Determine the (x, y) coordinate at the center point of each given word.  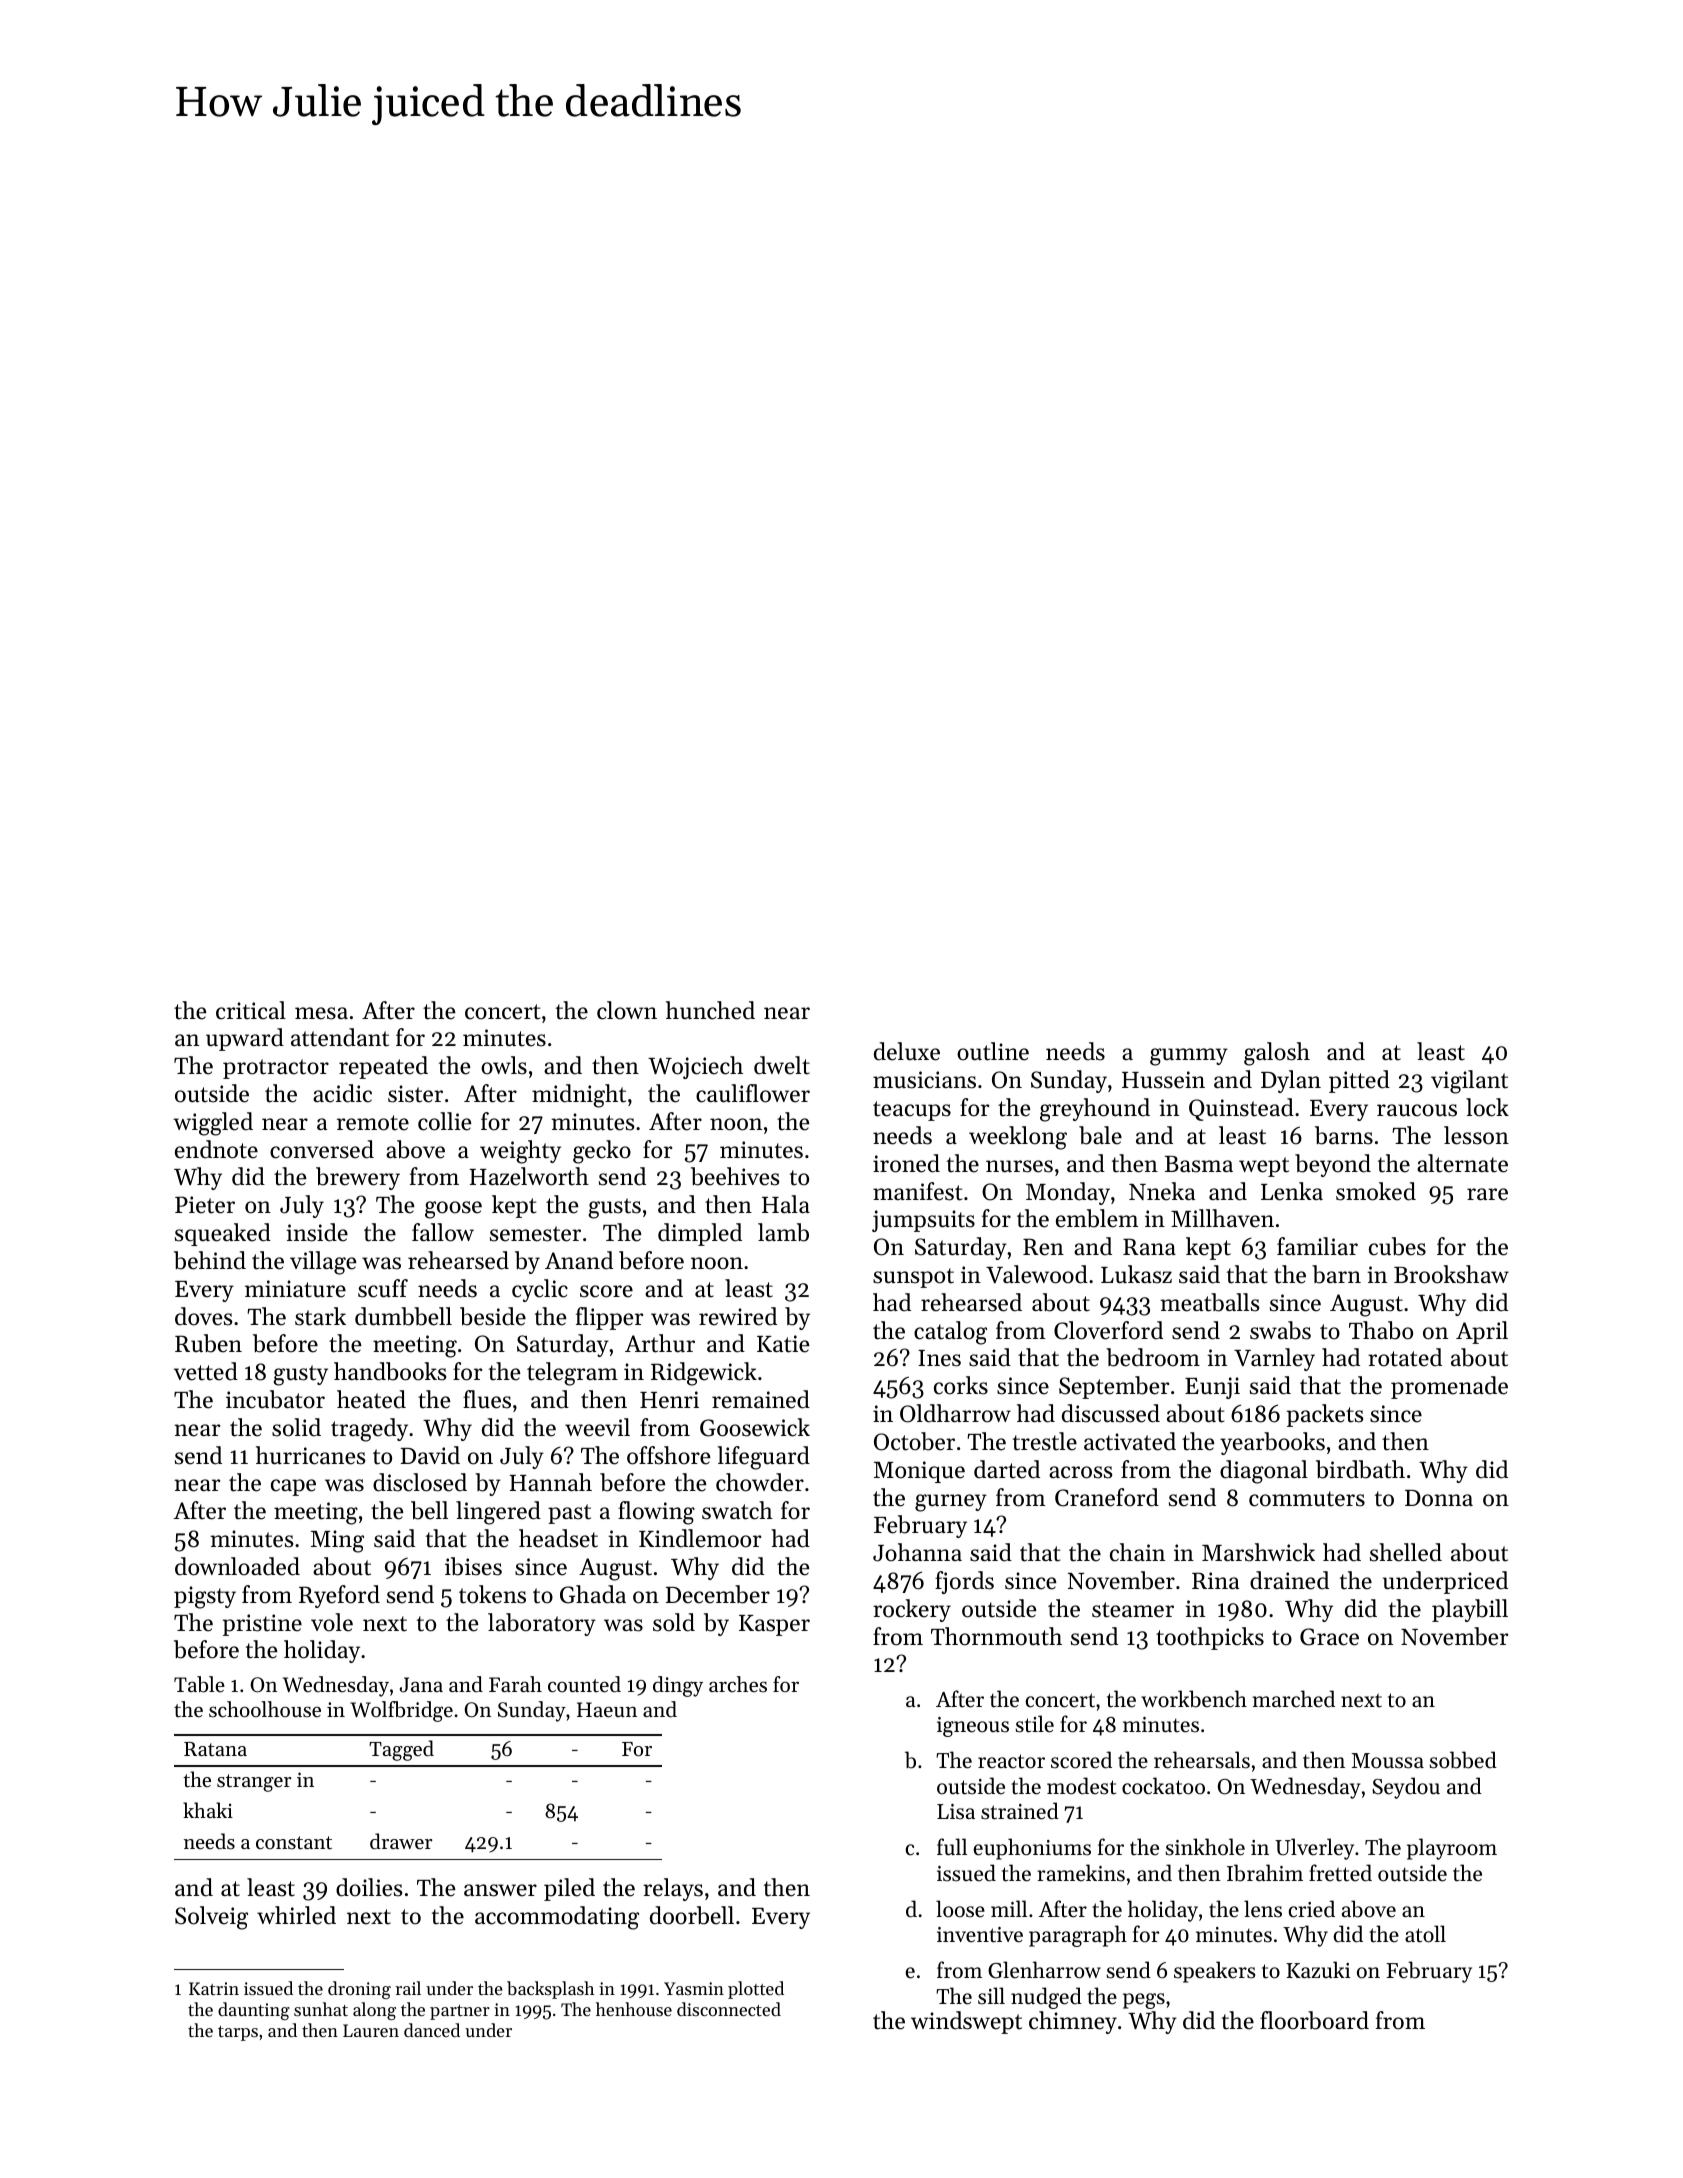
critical (251, 1010)
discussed (1111, 1413)
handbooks (390, 1371)
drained (1289, 1580)
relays (673, 1889)
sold (674, 1622)
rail (408, 1988)
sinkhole (1205, 1847)
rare (1487, 1194)
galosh (1277, 1054)
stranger (254, 1783)
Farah (515, 1684)
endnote (216, 1149)
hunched (710, 1010)
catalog (950, 1333)
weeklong (1018, 1138)
